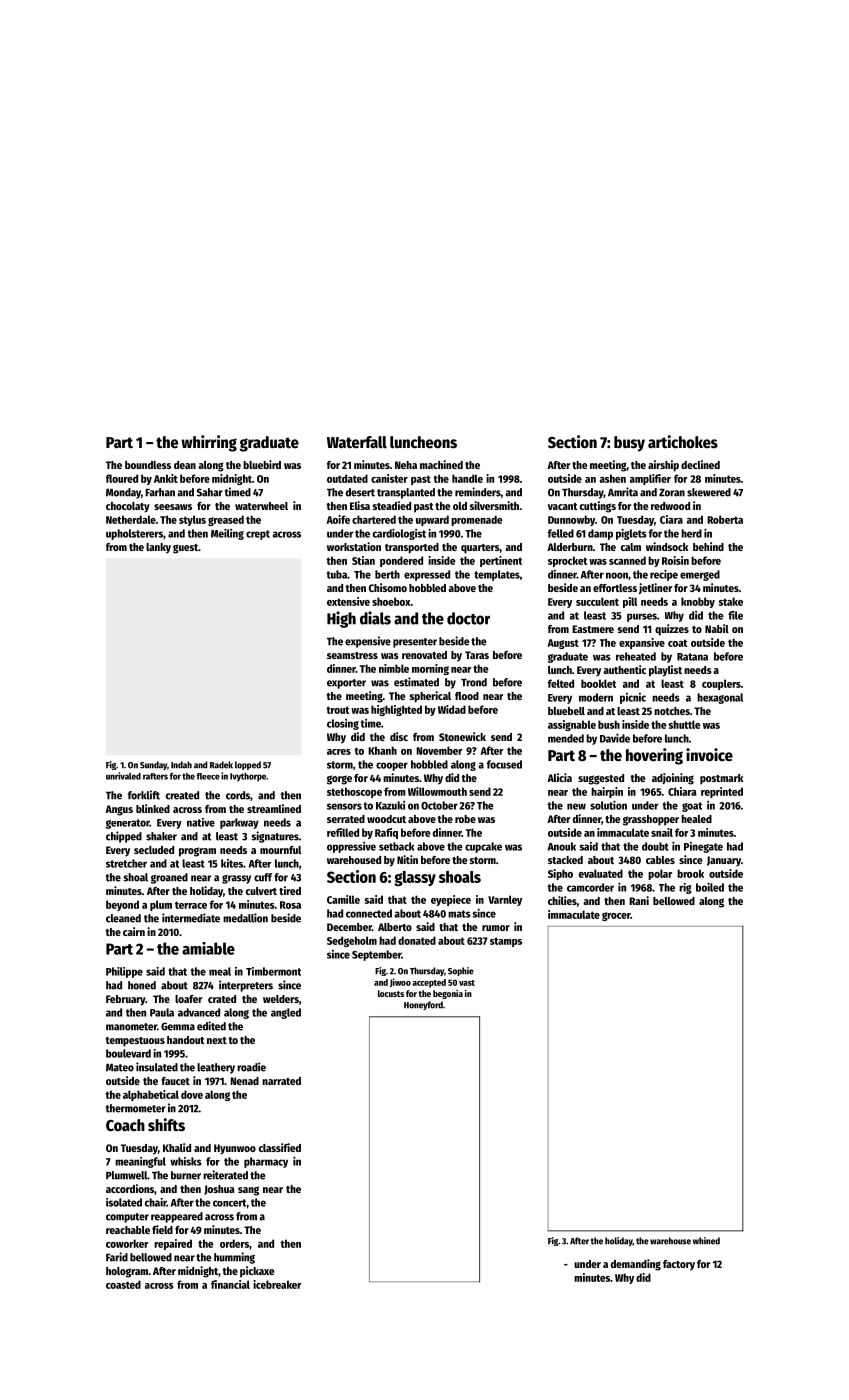 The image size is (849, 1400). Describe the element at coordinates (710, 887) in the page. I see `boiled` at that location.
